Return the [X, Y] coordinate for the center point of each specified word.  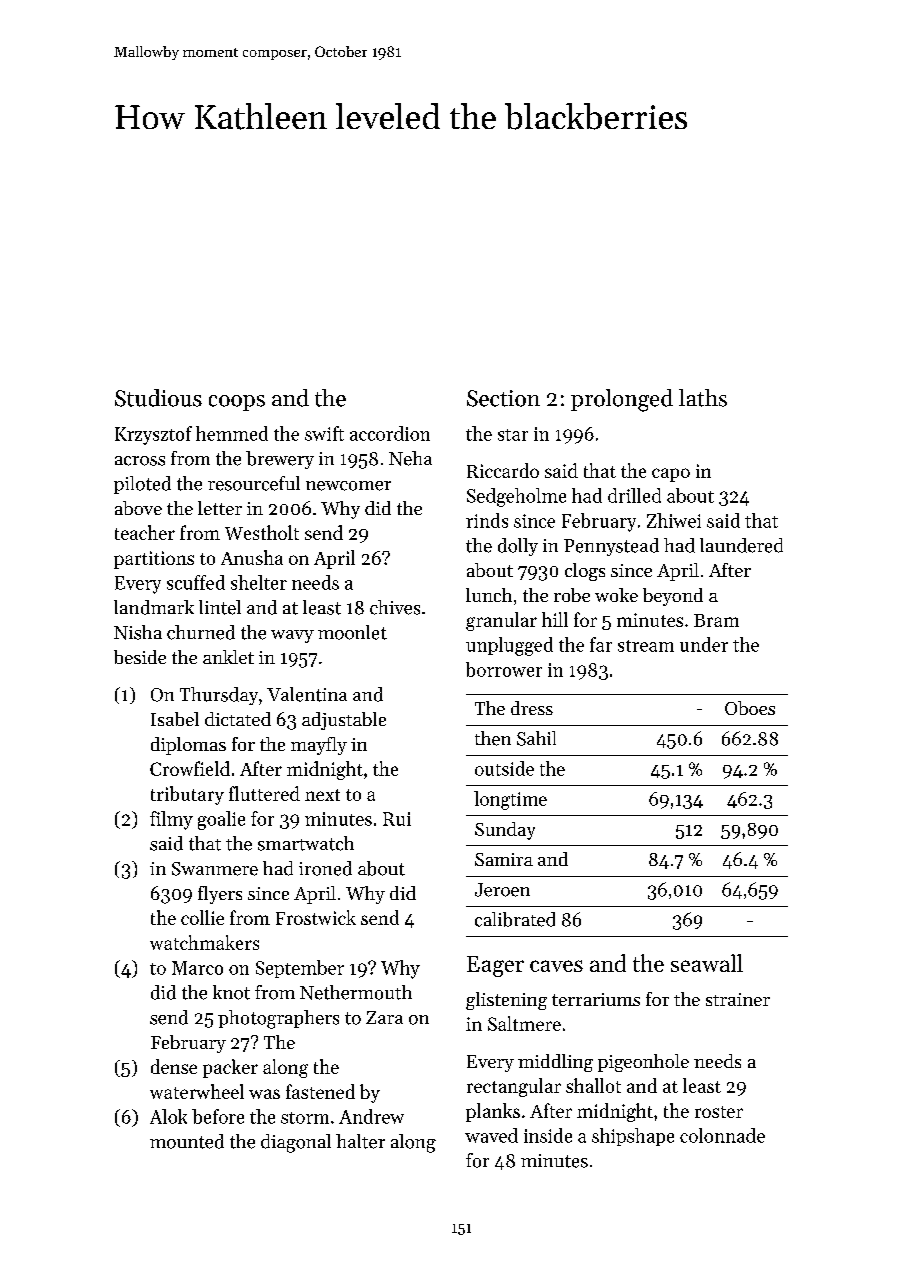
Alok [168, 1116]
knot [231, 992]
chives [395, 607]
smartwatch [306, 843]
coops [237, 403]
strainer [738, 999]
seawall [707, 963]
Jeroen [502, 890]
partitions [154, 560]
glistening [506, 1001]
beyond [673, 597]
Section [503, 398]
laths [703, 398]
